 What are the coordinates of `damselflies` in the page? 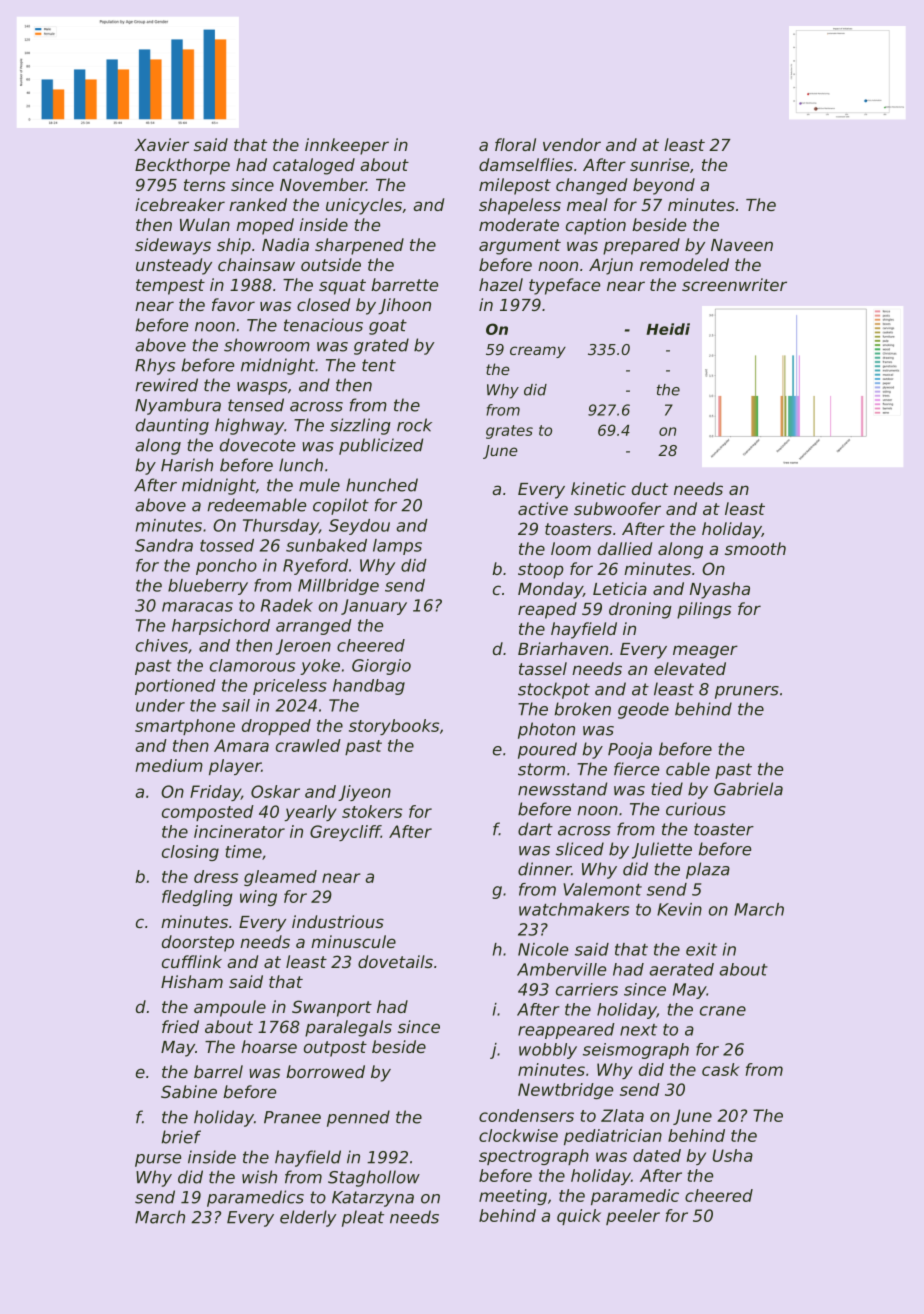 It's located at (526, 164).
